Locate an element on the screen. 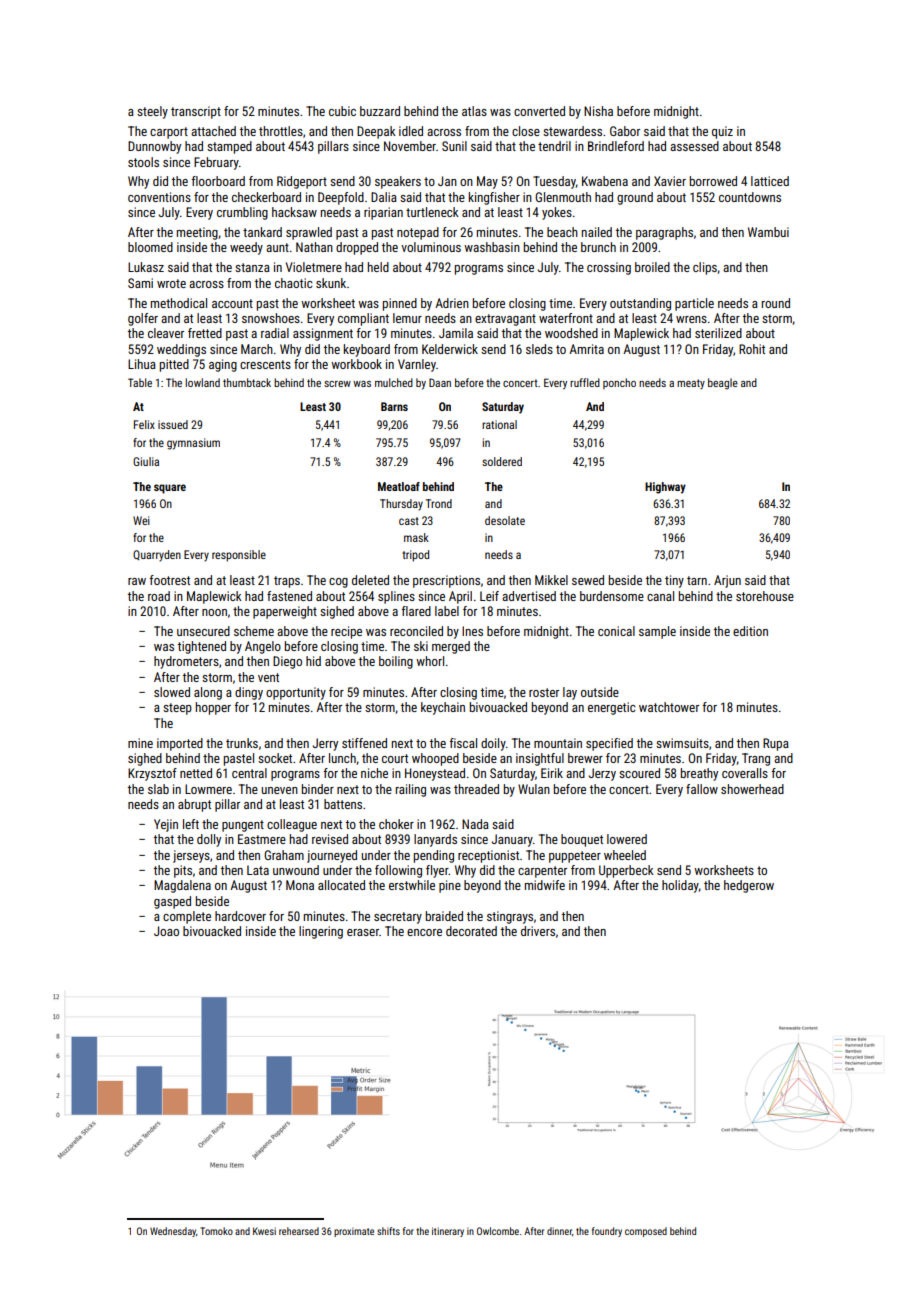 The image size is (924, 1311). waterfront is located at coordinates (566, 318).
